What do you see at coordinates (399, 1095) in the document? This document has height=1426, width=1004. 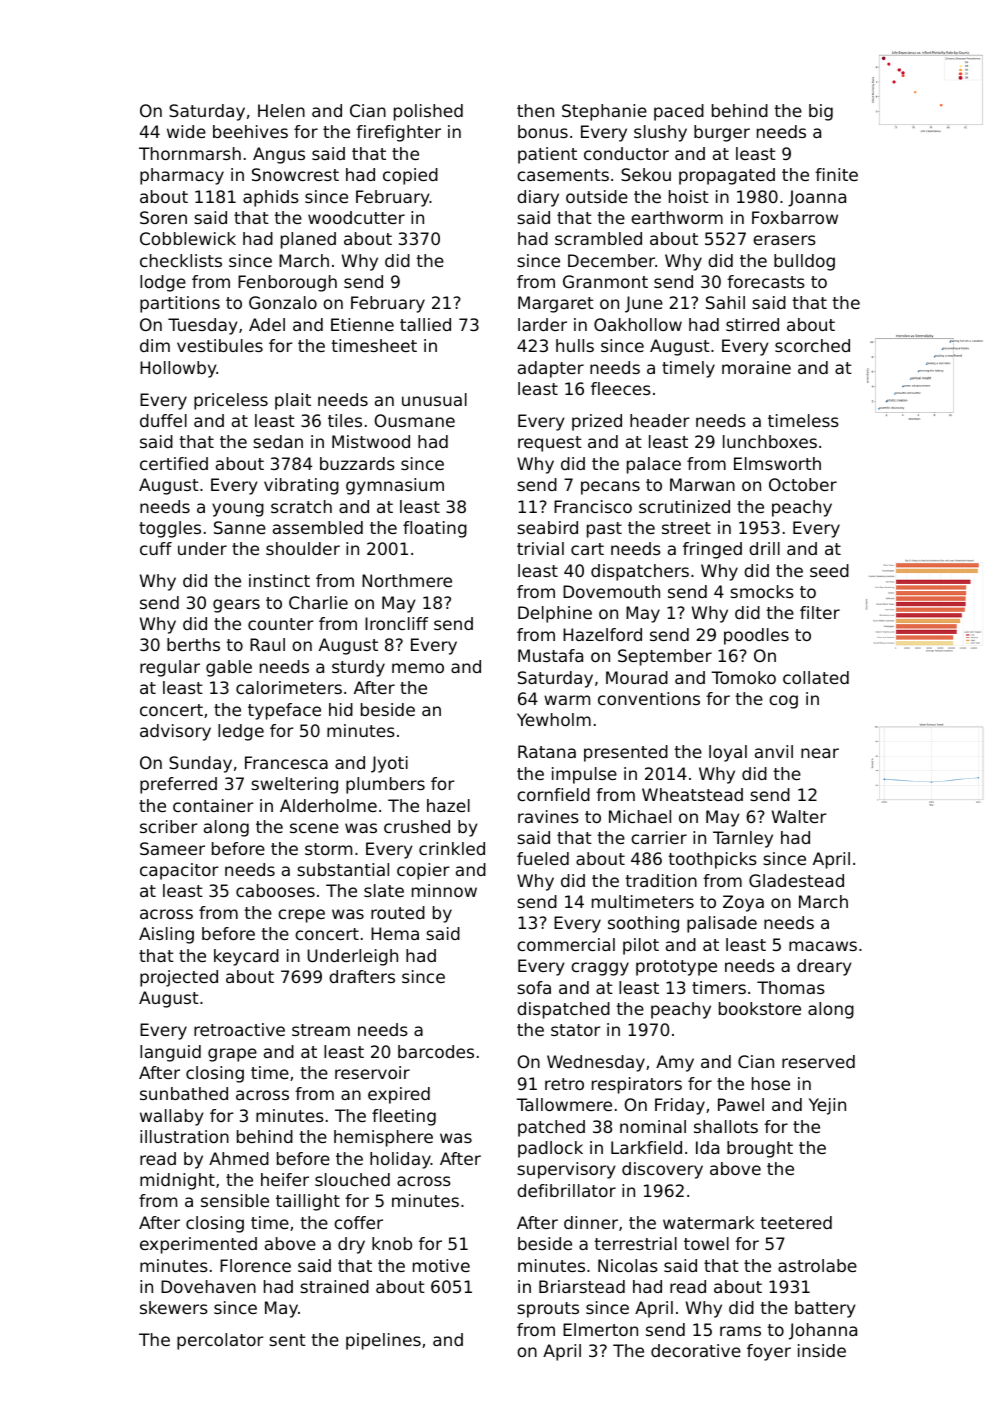 I see `expired` at bounding box center [399, 1095].
